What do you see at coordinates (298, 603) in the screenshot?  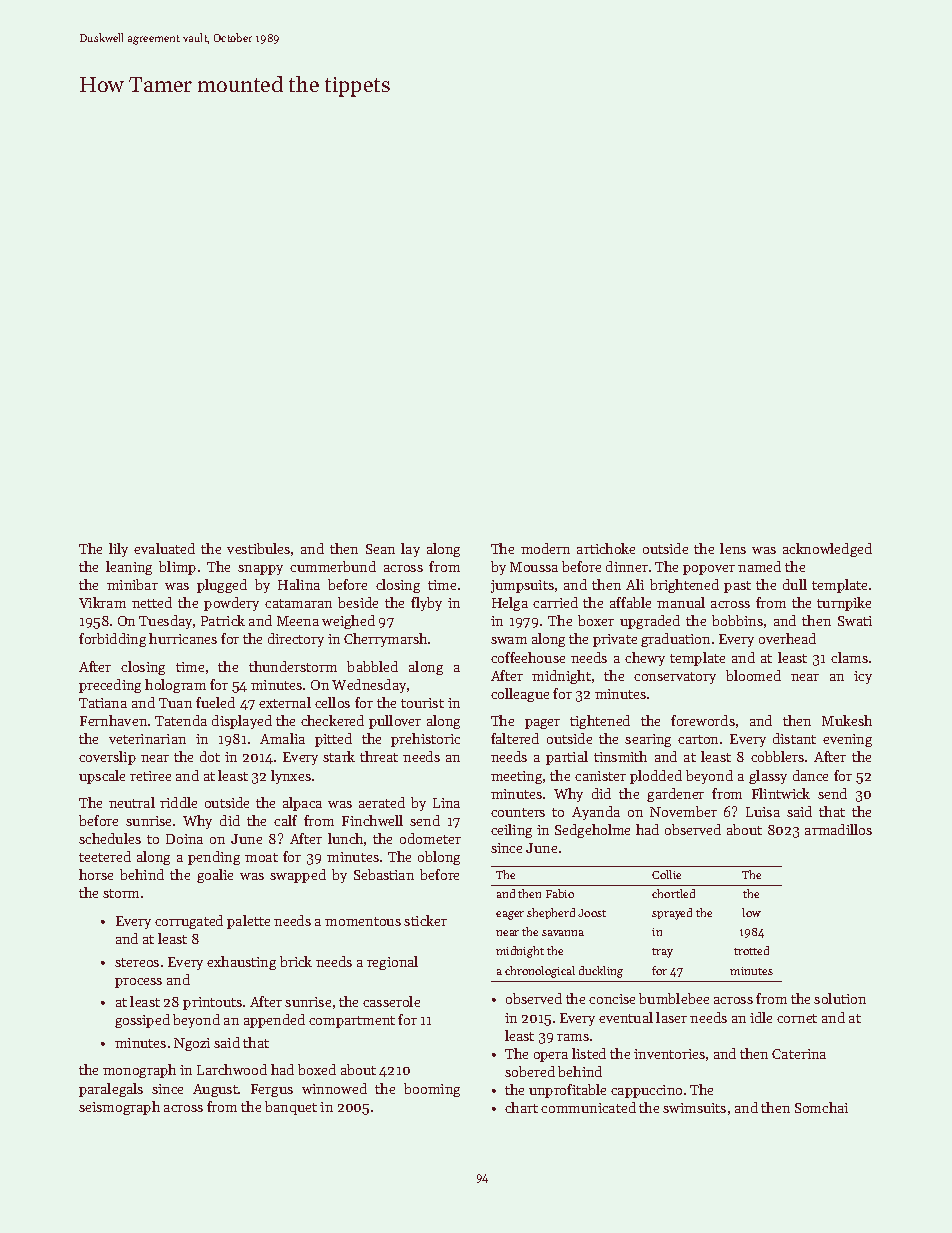 I see `catamaran` at bounding box center [298, 603].
